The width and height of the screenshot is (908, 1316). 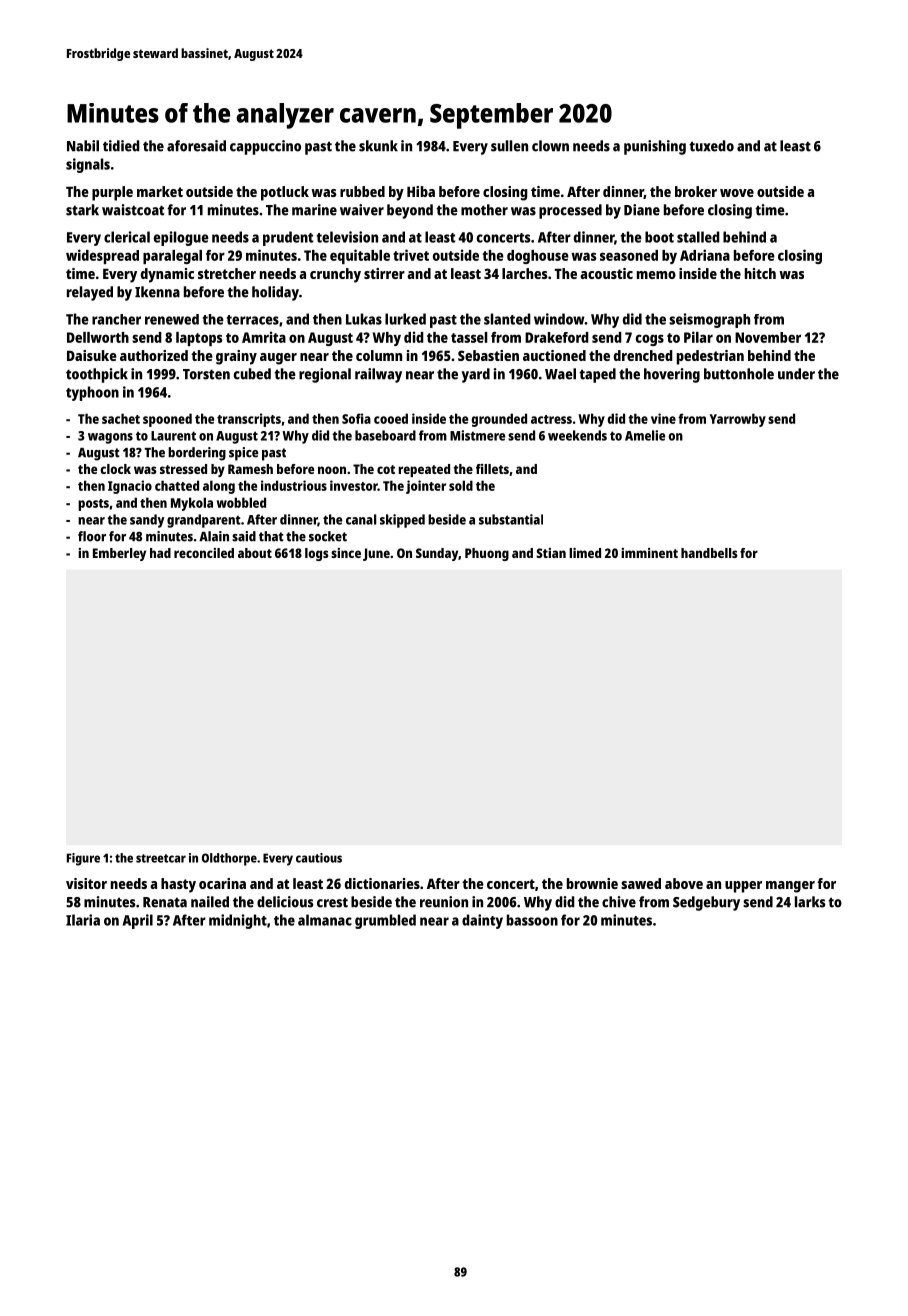 I want to click on brownie, so click(x=592, y=883).
